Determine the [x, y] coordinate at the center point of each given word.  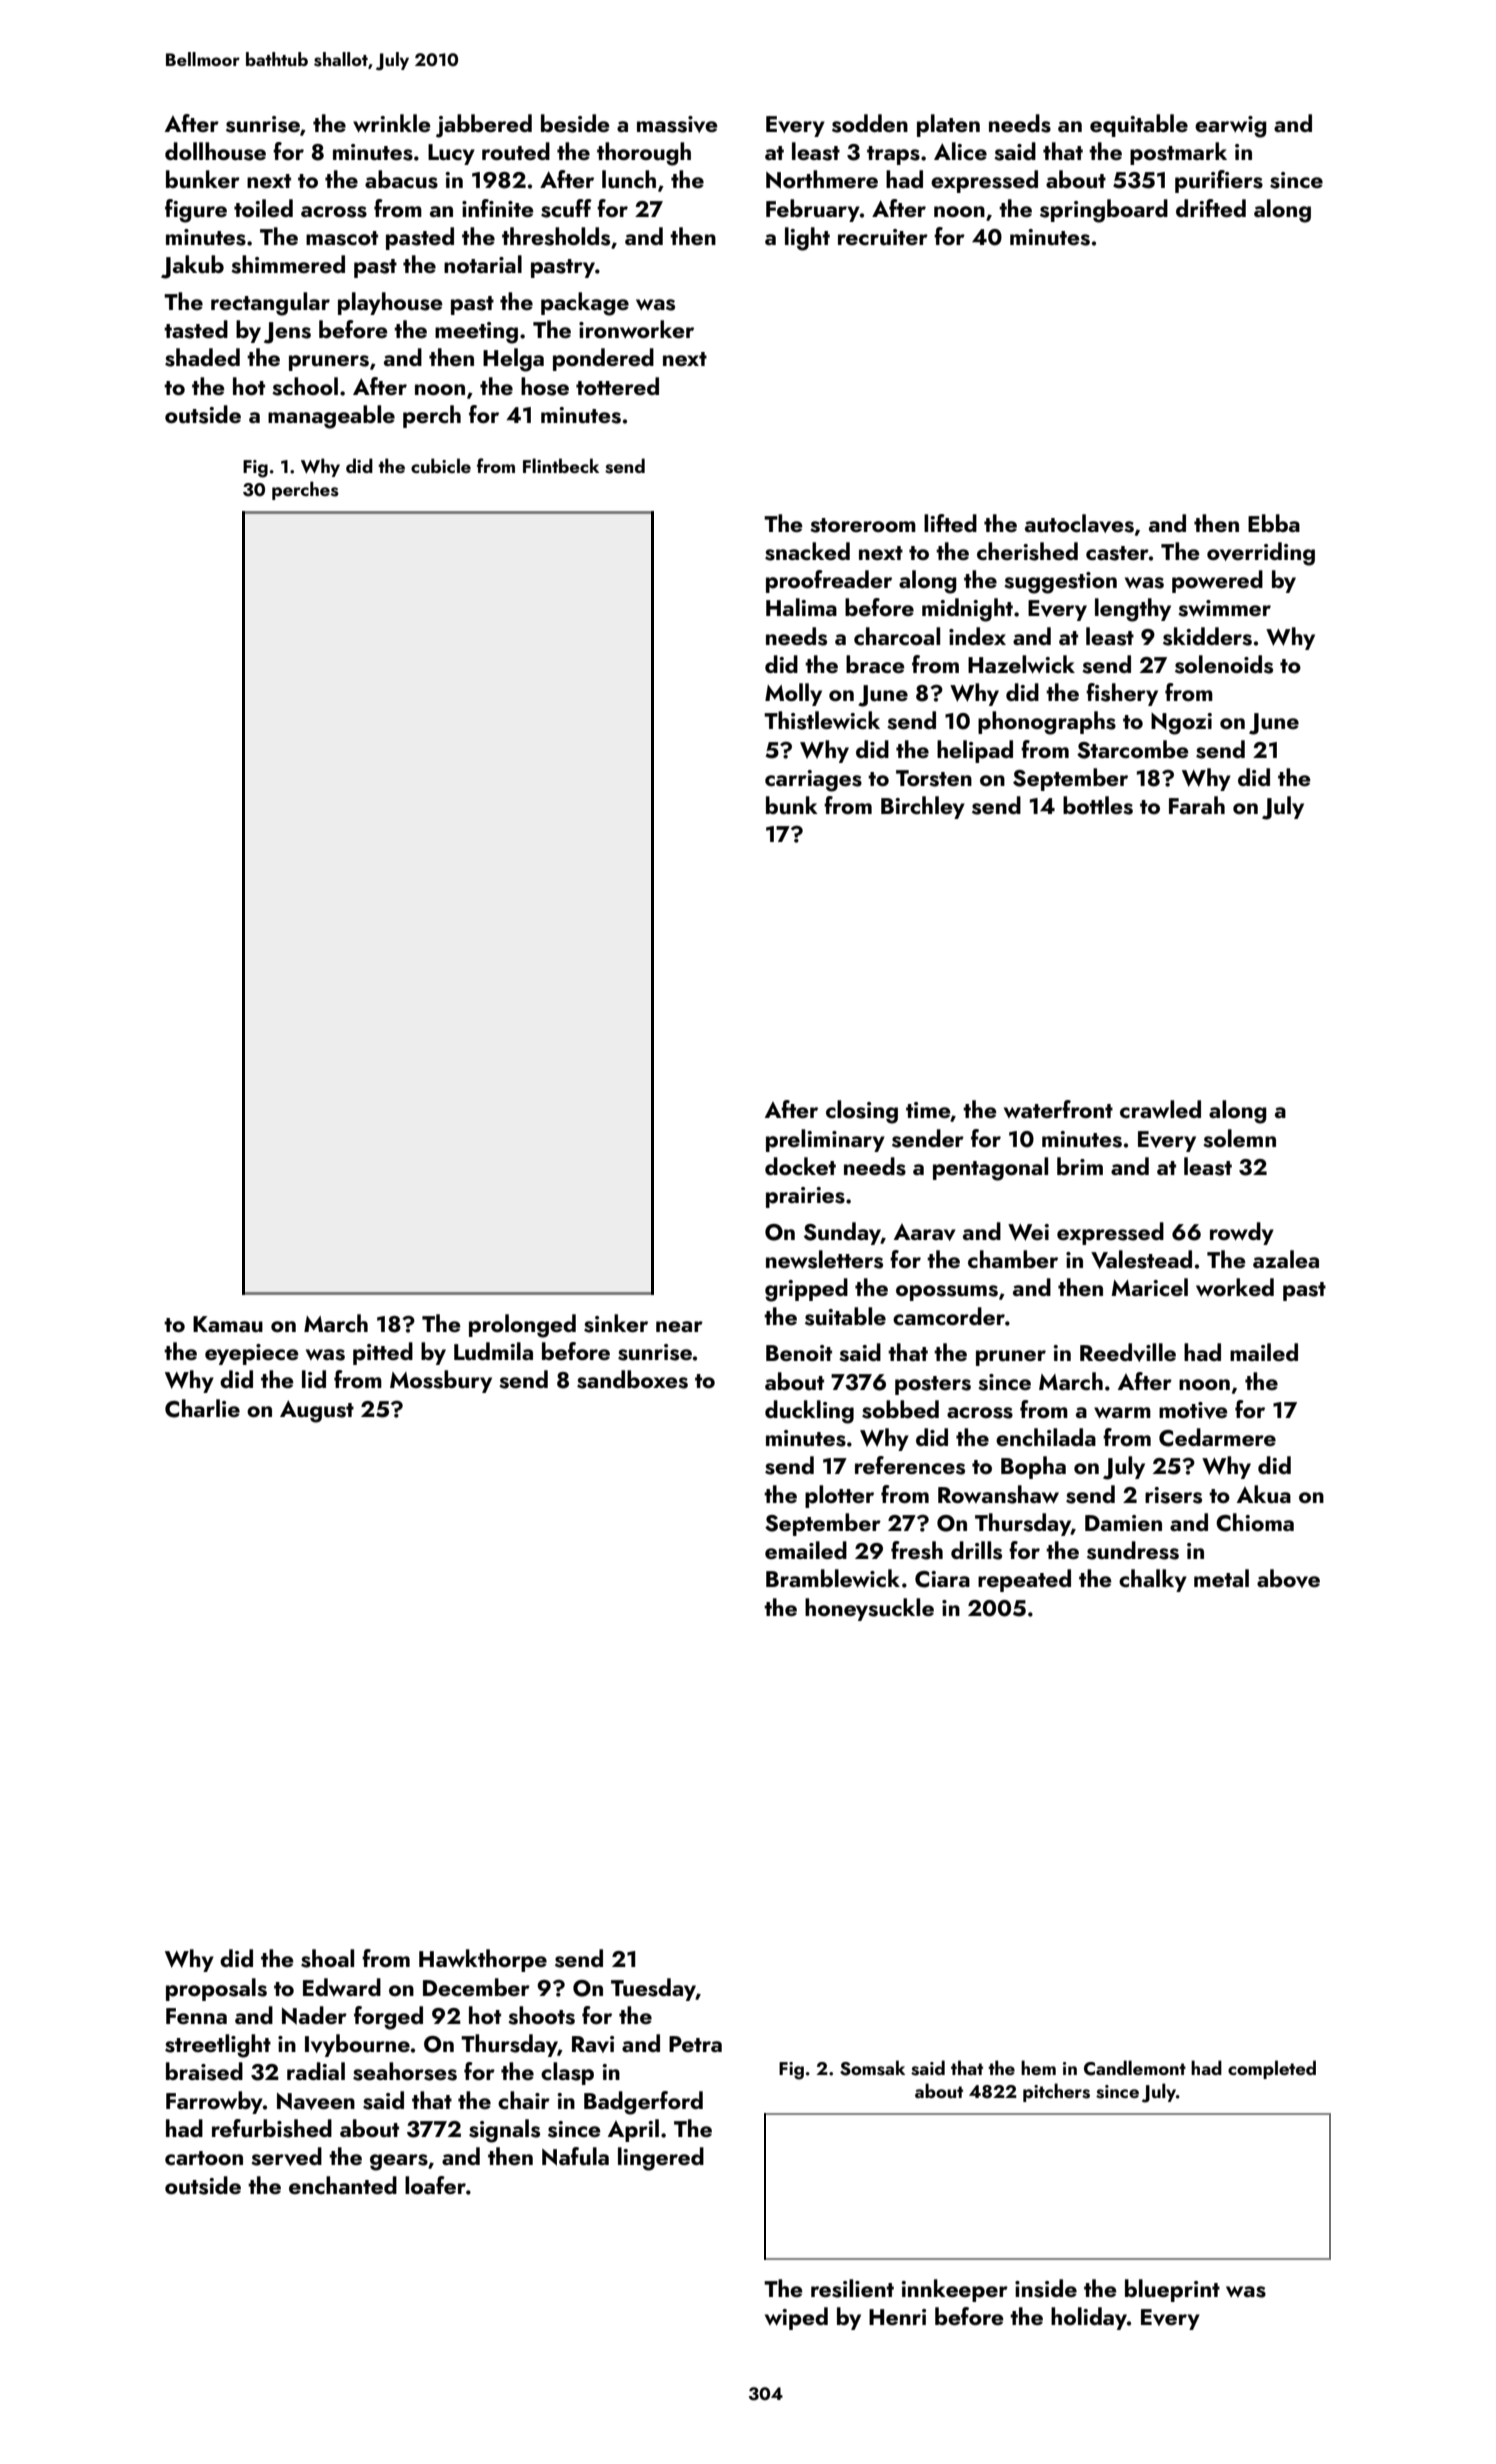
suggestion [1060, 583]
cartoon [204, 2158]
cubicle [441, 465]
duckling [809, 1412]
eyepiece [252, 1354]
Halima [801, 607]
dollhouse [215, 151]
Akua [1264, 1494]
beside [575, 123]
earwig [1231, 127]
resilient [852, 2288]
